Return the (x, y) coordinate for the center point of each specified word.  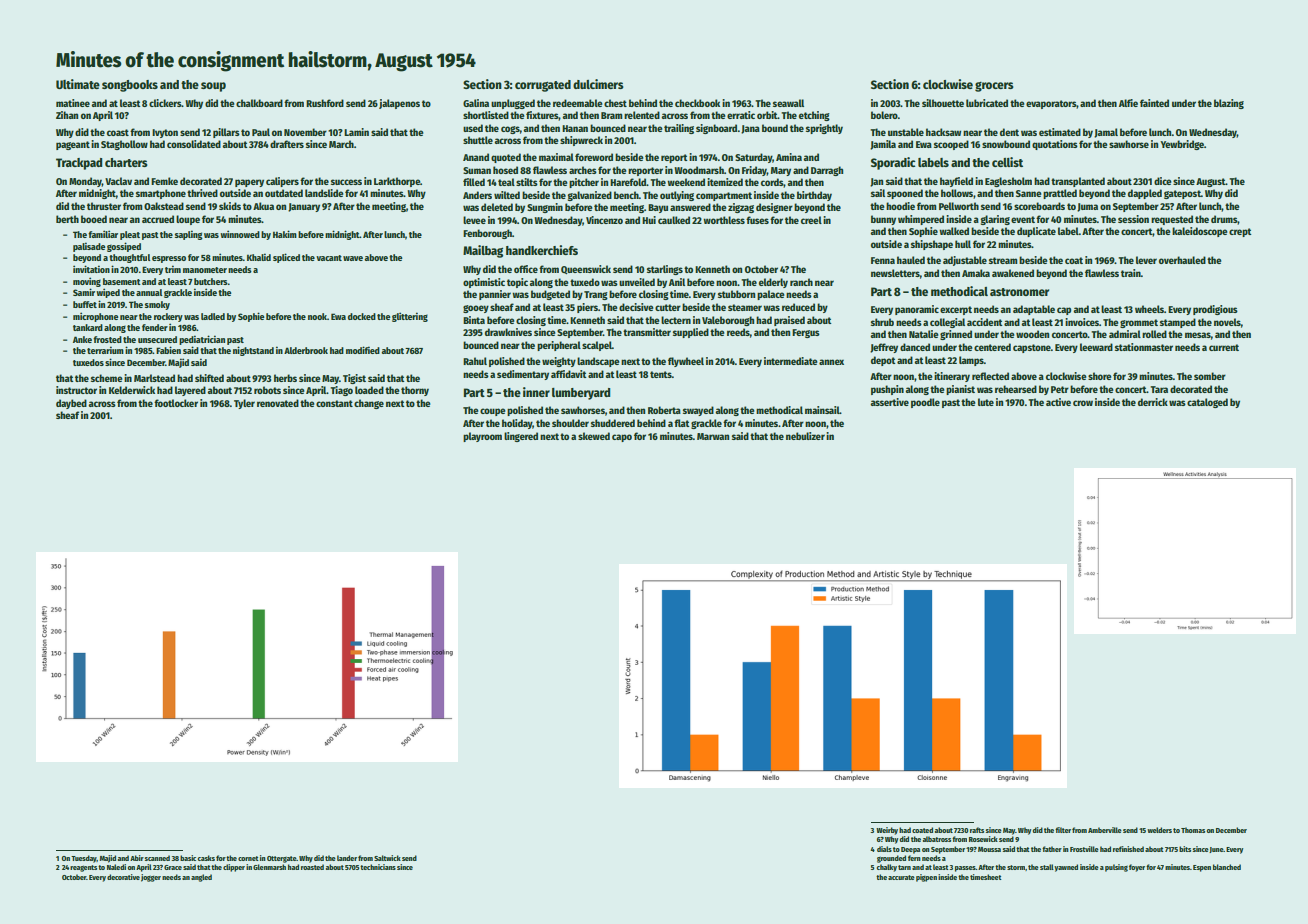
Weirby (887, 831)
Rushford (325, 103)
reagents (83, 868)
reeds (738, 332)
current (1224, 347)
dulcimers (598, 84)
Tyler (244, 404)
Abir (137, 858)
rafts (977, 830)
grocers (994, 87)
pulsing (1116, 868)
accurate (901, 877)
